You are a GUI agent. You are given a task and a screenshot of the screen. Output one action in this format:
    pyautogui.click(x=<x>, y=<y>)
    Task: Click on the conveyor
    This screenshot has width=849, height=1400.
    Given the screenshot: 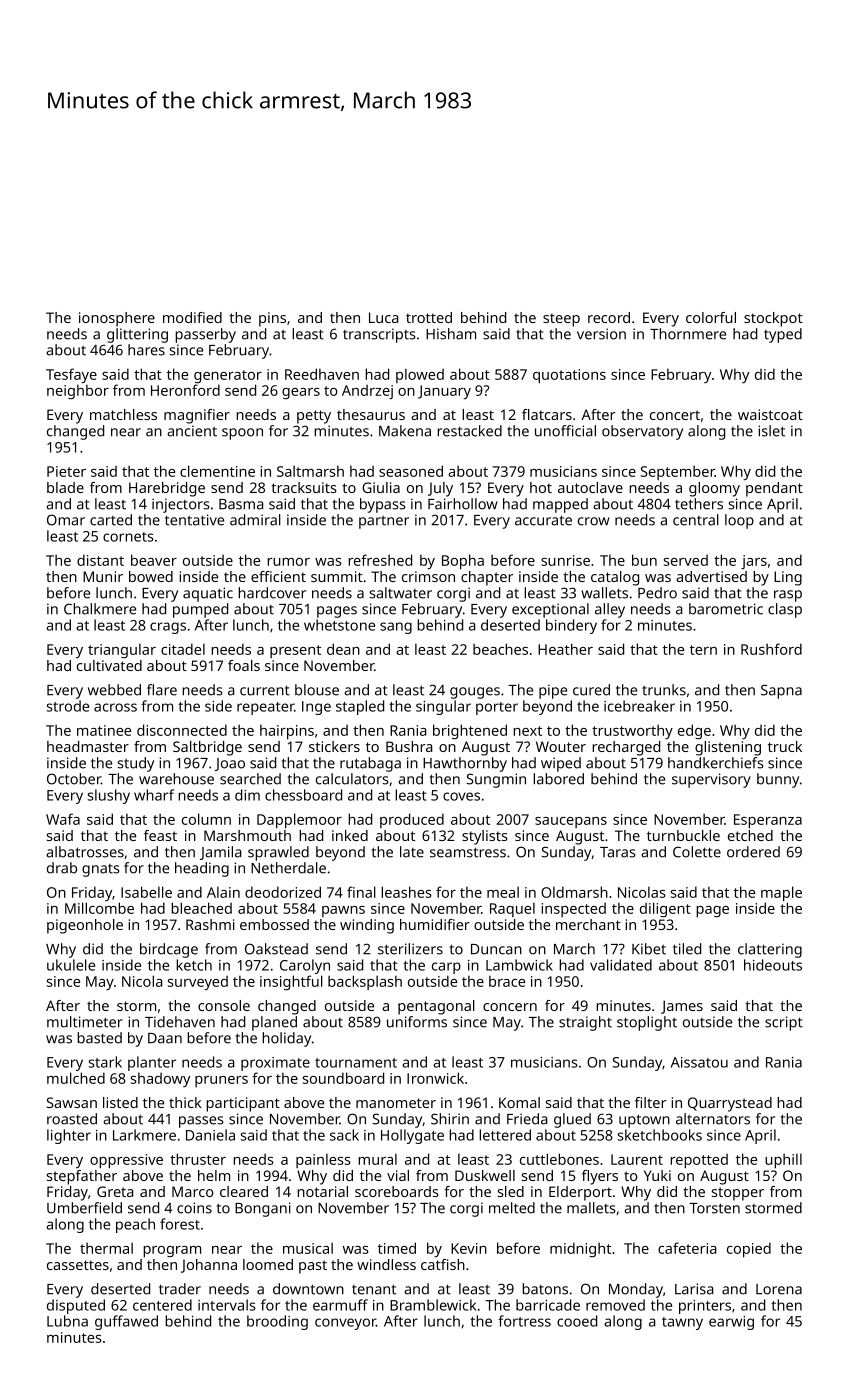 What is the action you would take?
    pyautogui.click(x=345, y=1324)
